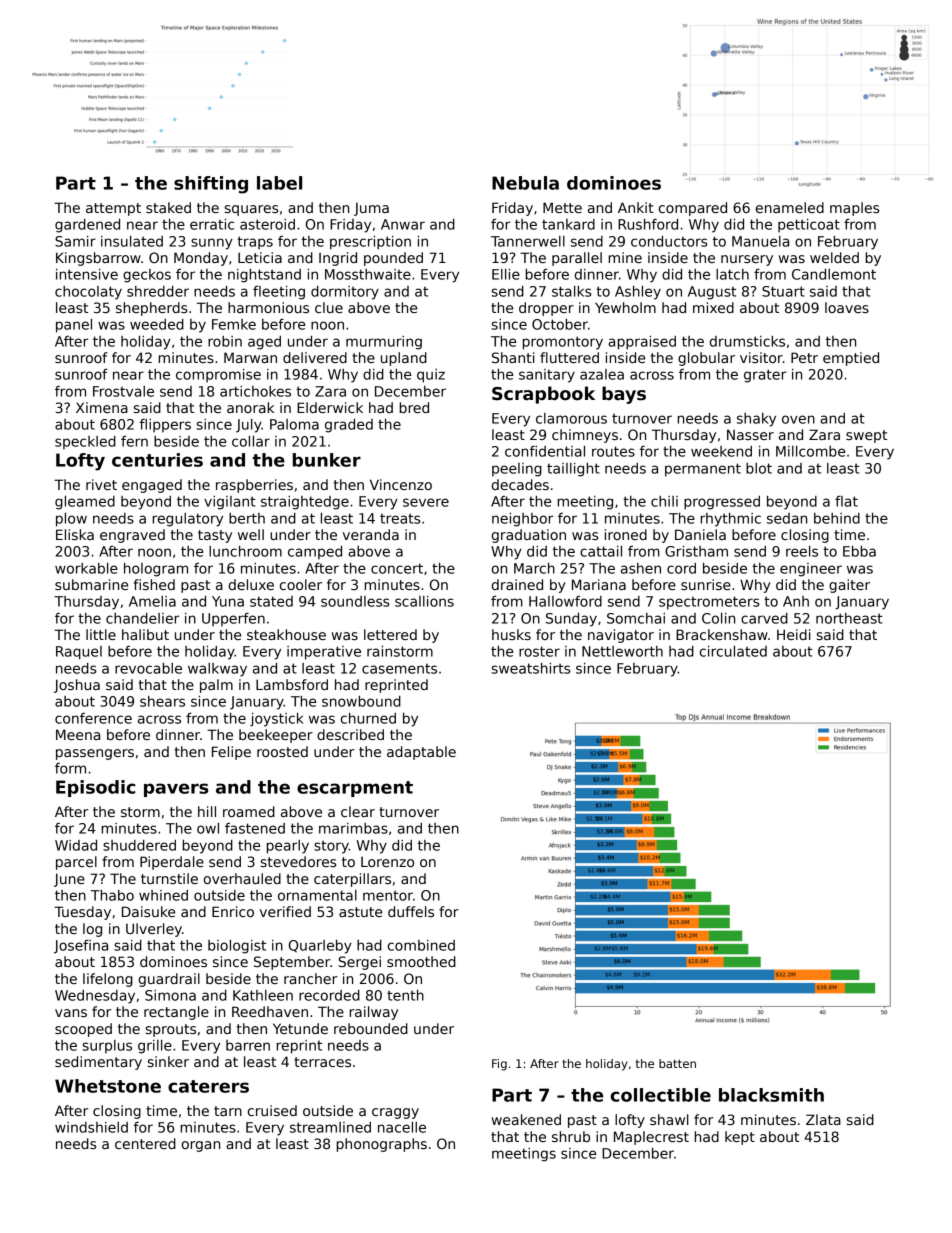 Image resolution: width=952 pixels, height=1233 pixels. I want to click on beekeeper, so click(276, 736).
